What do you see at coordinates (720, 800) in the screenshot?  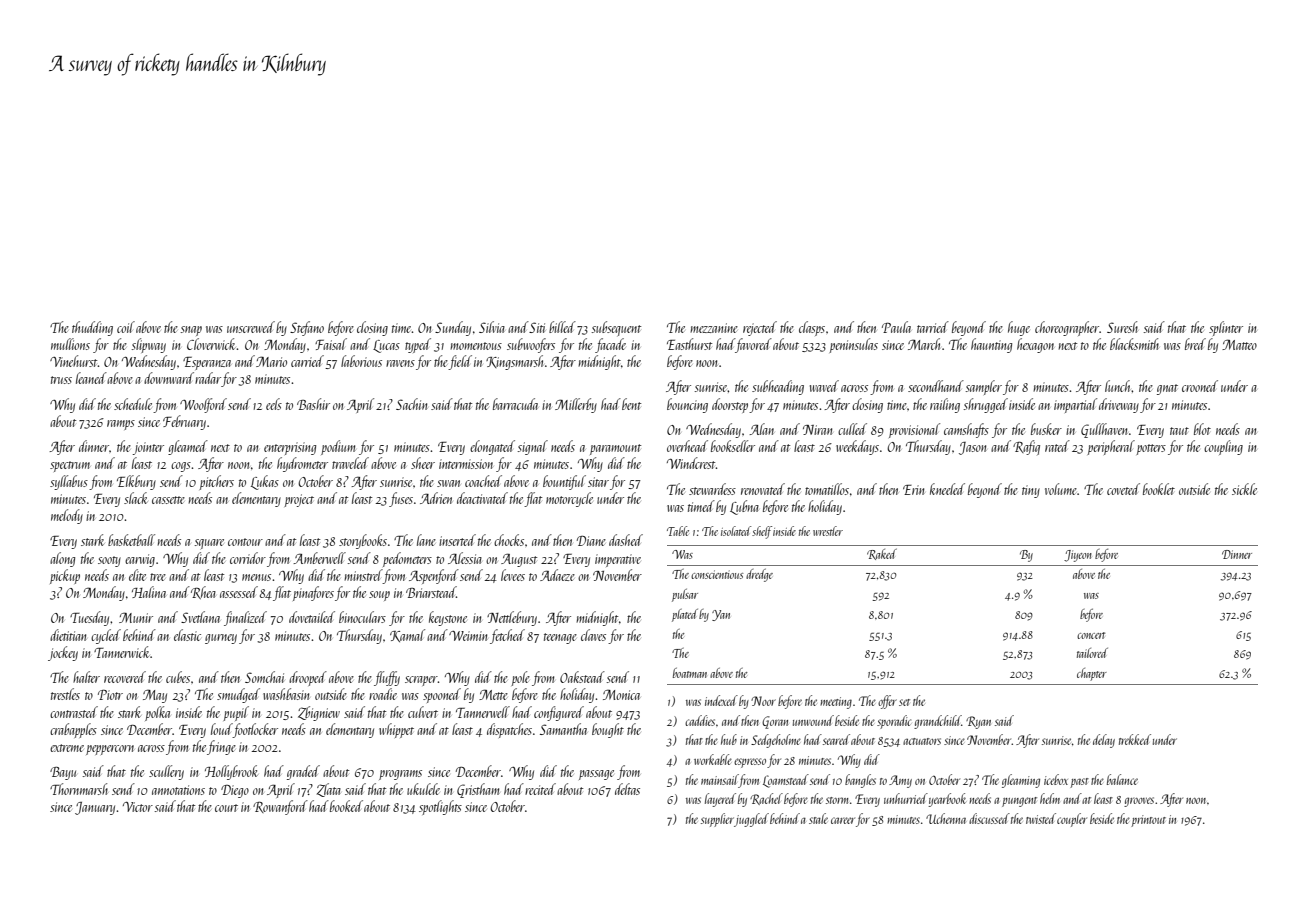 I see `layered` at bounding box center [720, 800].
